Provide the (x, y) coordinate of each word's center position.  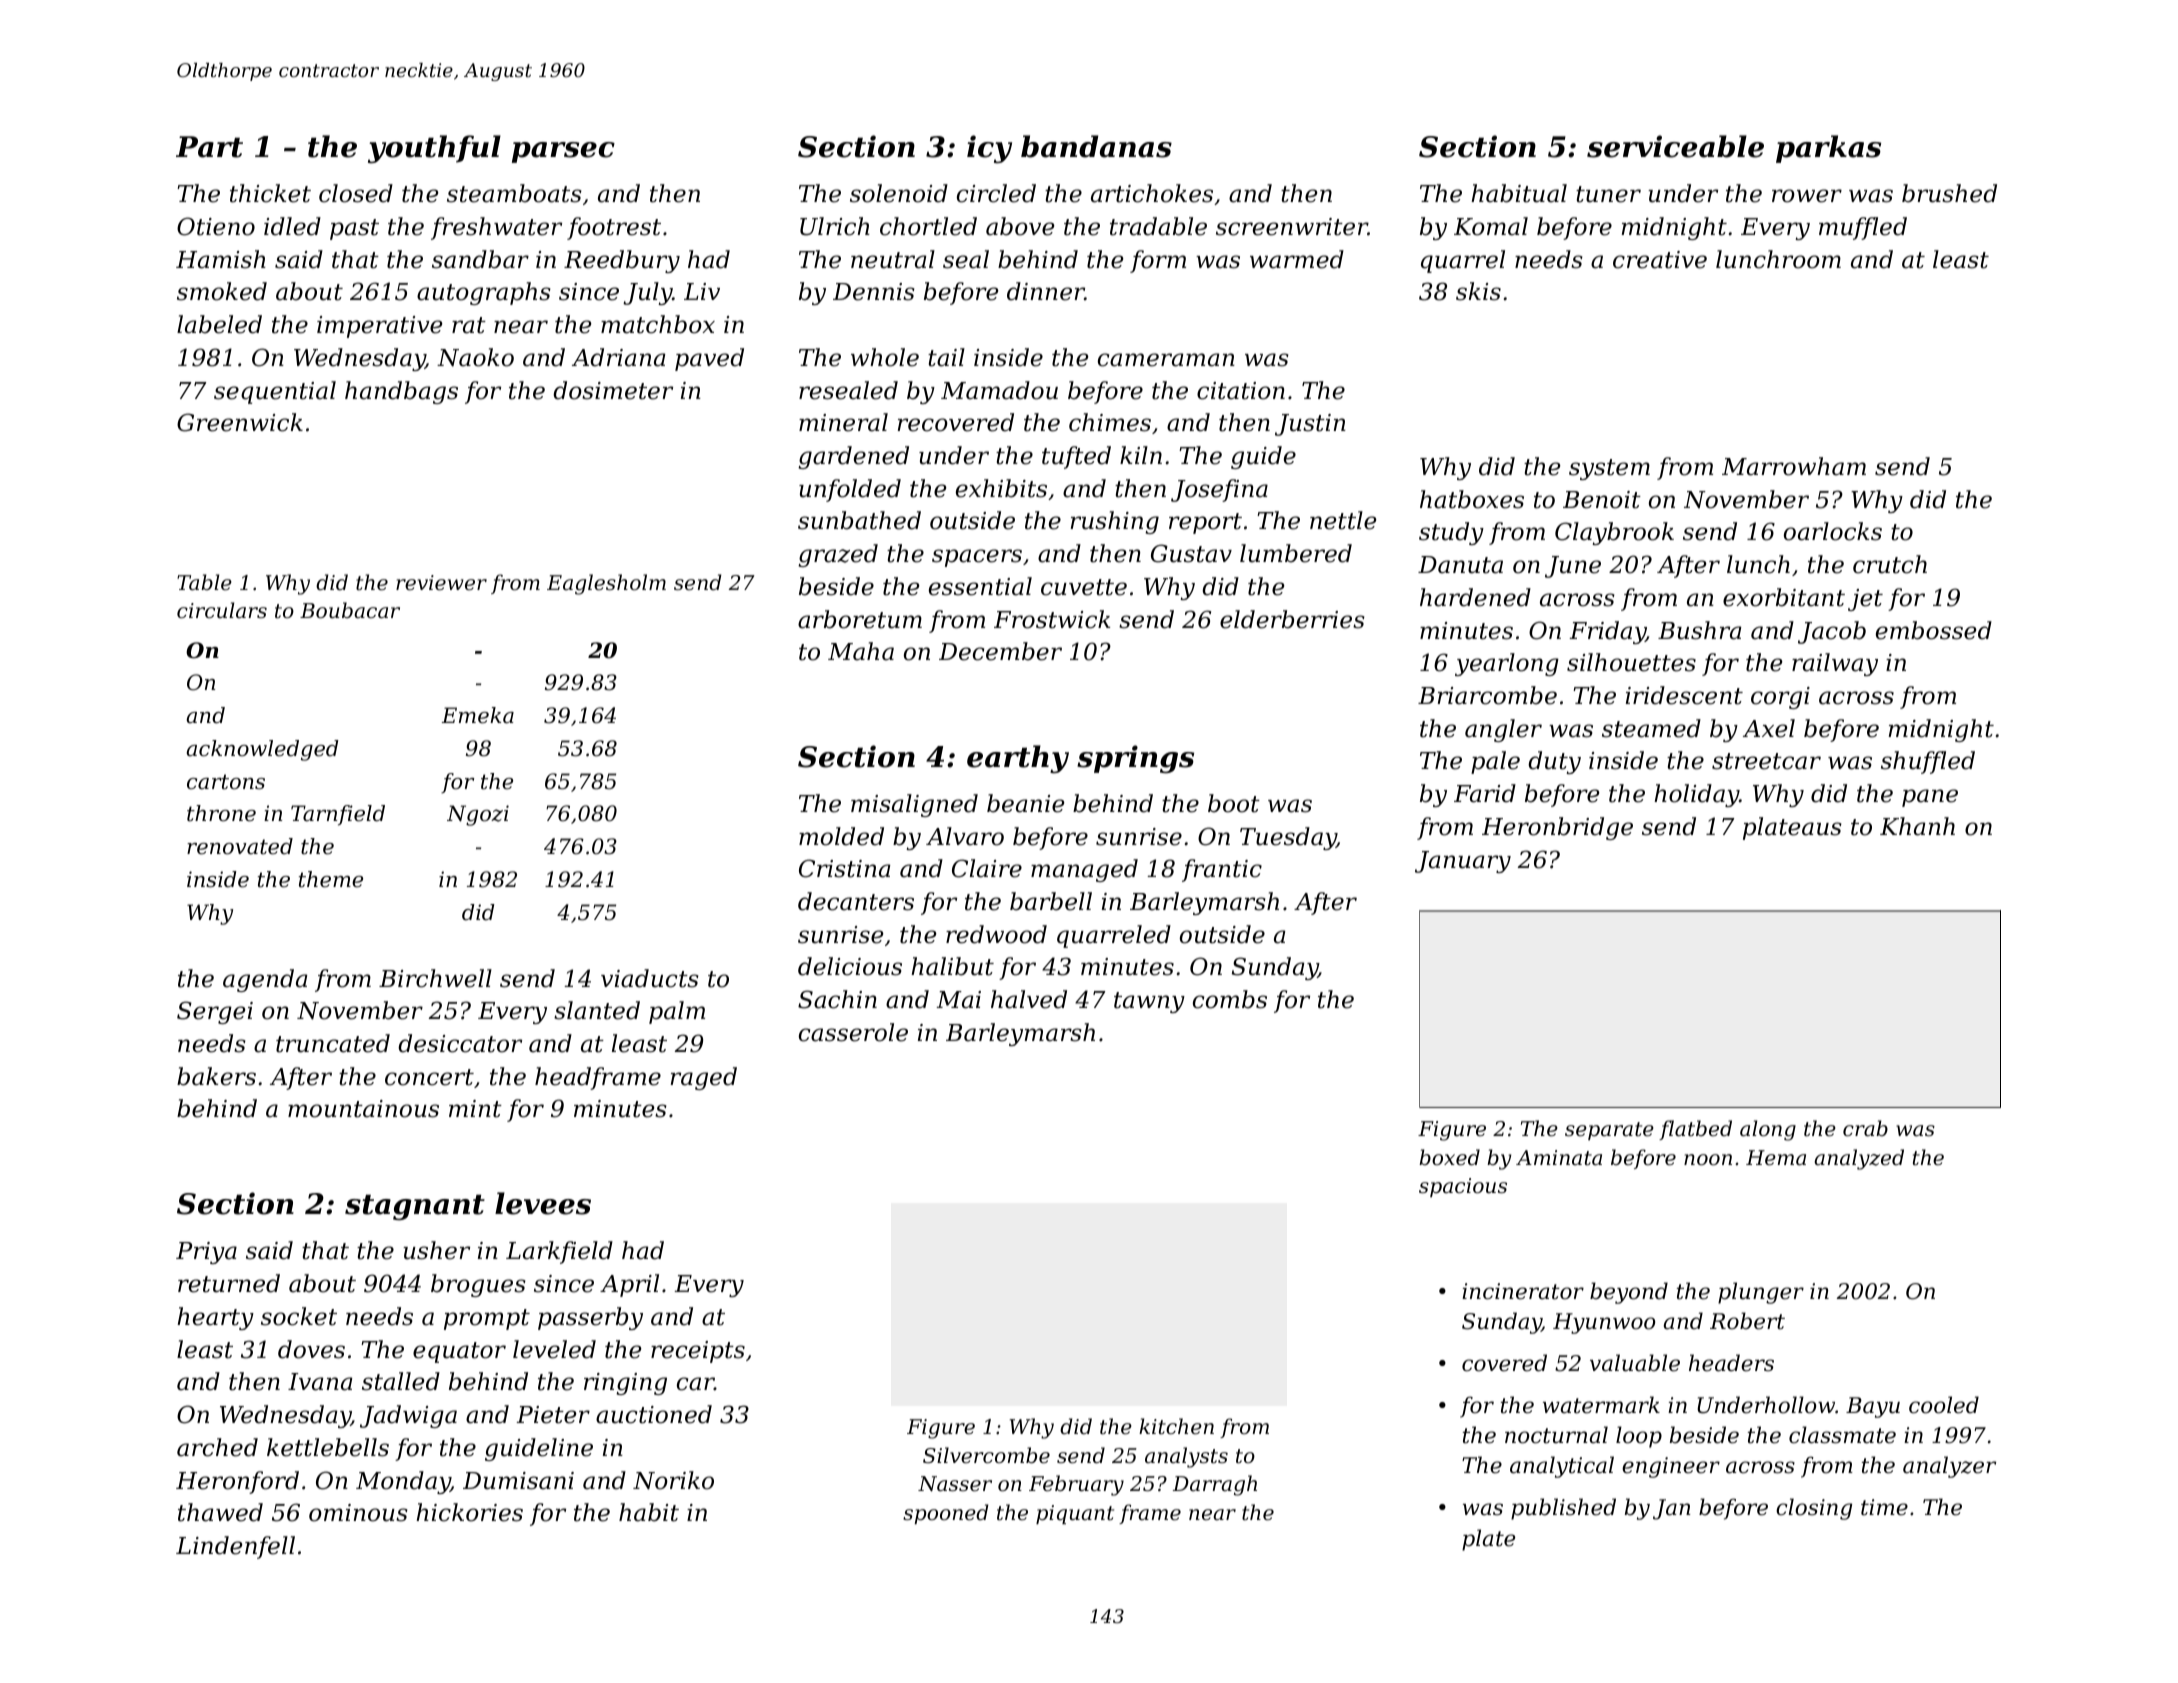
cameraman (1166, 360)
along (1768, 1130)
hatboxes (1472, 499)
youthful (434, 149)
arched (217, 1447)
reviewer (441, 583)
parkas (1828, 149)
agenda (265, 980)
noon (1708, 1160)
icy (989, 149)
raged (704, 1078)
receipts (698, 1352)
